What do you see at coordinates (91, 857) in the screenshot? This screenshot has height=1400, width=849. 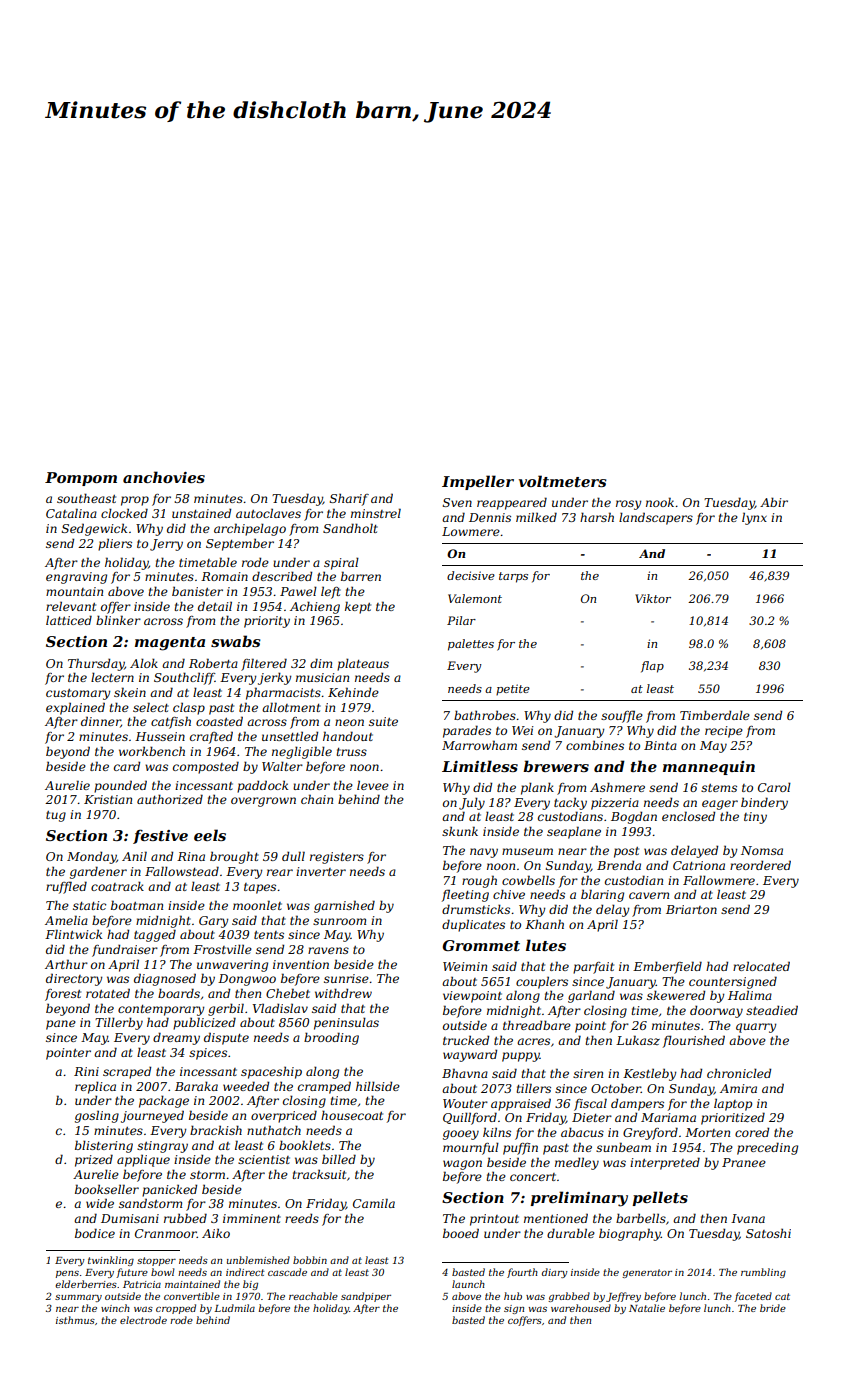 I see `Monday` at bounding box center [91, 857].
